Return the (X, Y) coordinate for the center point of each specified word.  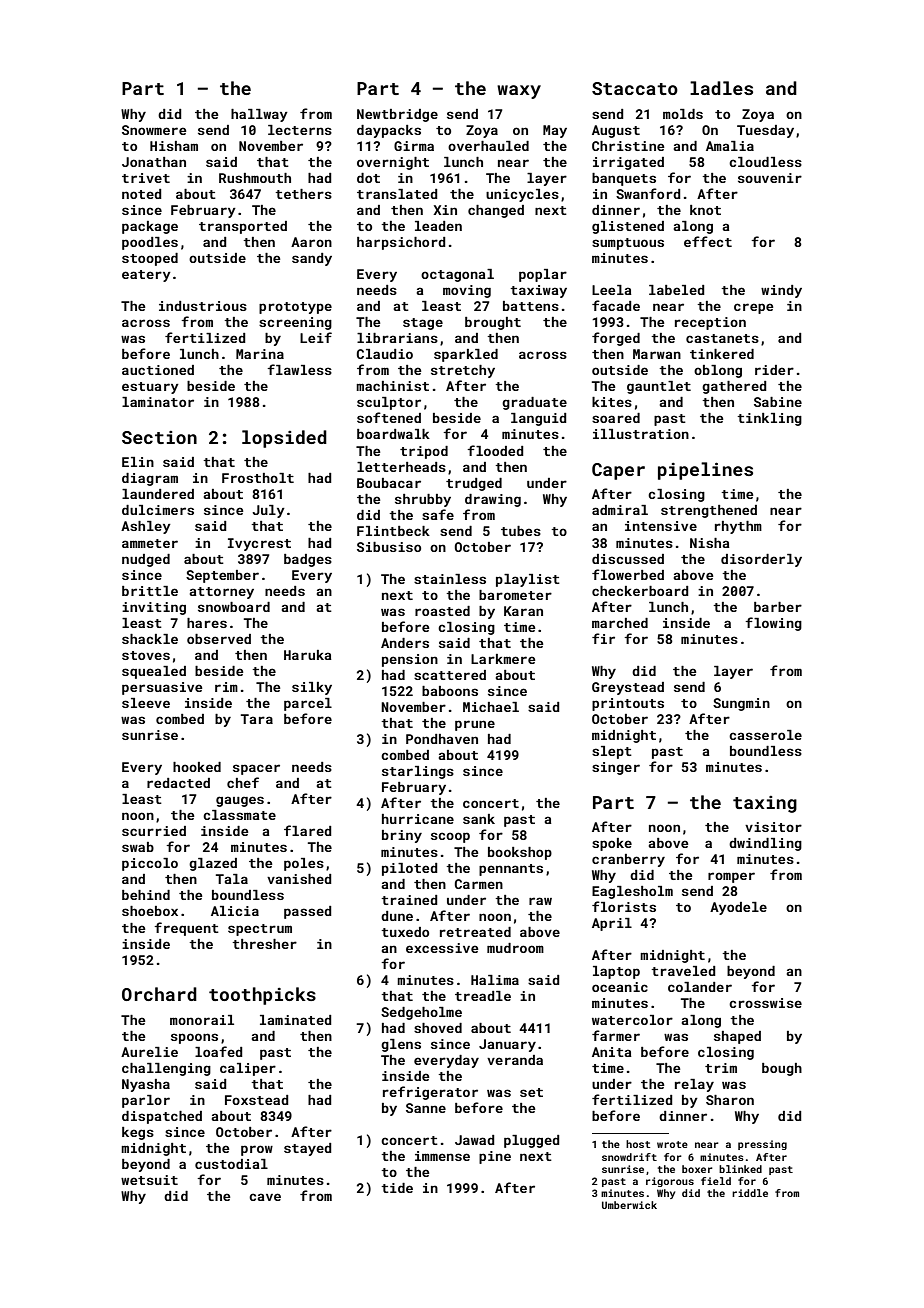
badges (308, 560)
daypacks (389, 131)
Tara (257, 719)
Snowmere (154, 130)
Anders (405, 643)
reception (710, 323)
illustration (641, 434)
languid (539, 419)
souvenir (770, 178)
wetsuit (149, 1180)
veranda (515, 1060)
